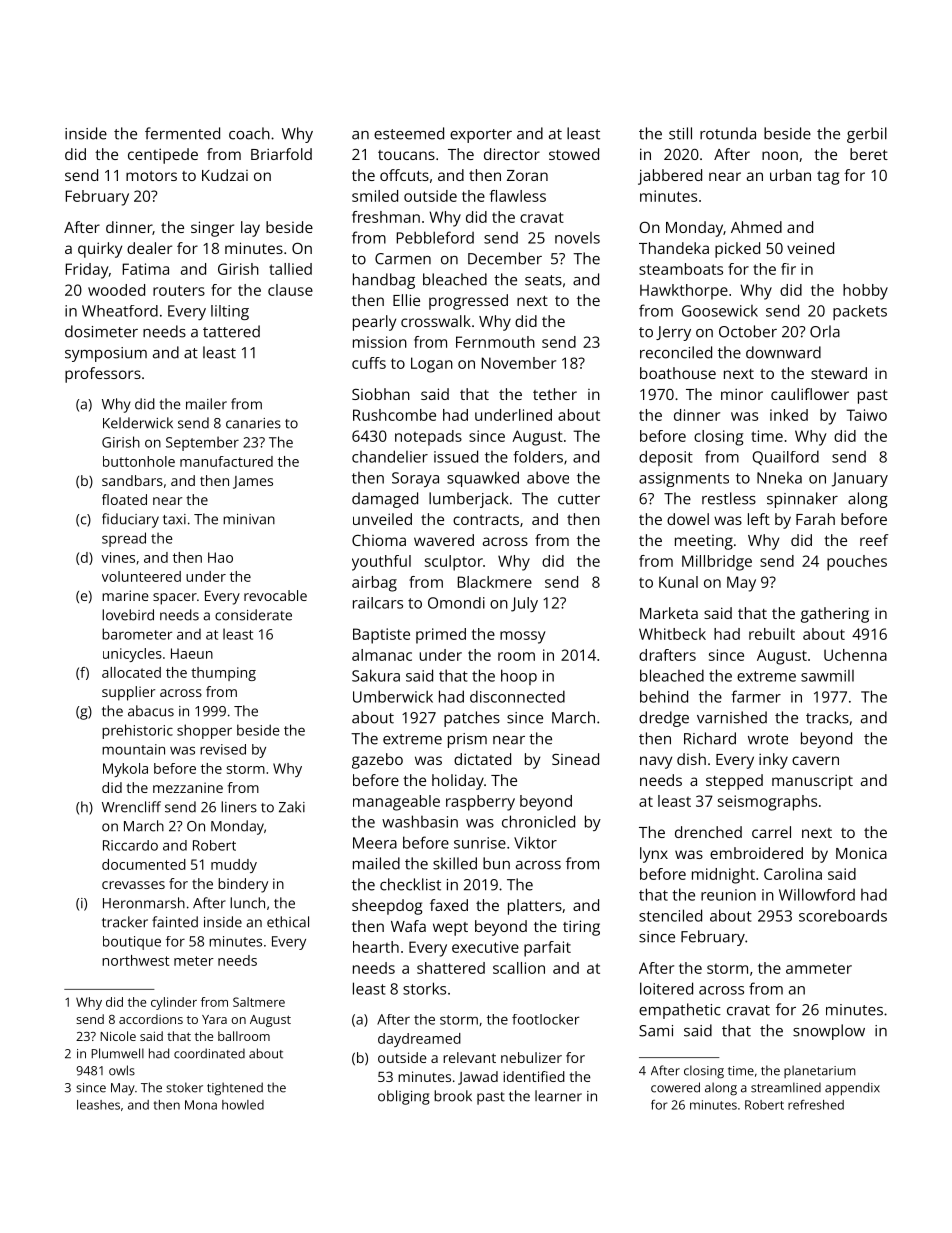  What do you see at coordinates (100, 250) in the image?
I see `quirky` at bounding box center [100, 250].
